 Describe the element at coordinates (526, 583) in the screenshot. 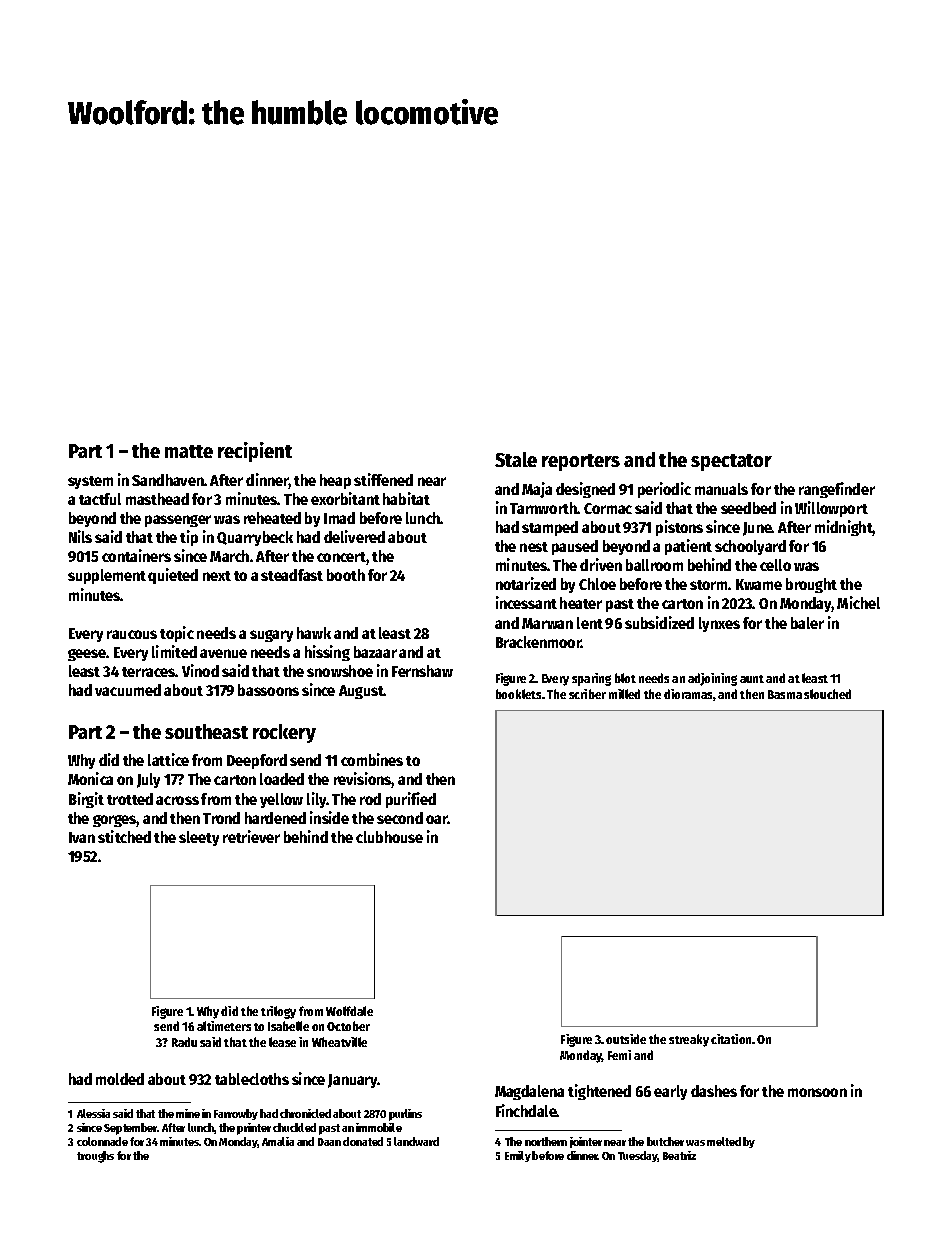

I see `notarized` at that location.
